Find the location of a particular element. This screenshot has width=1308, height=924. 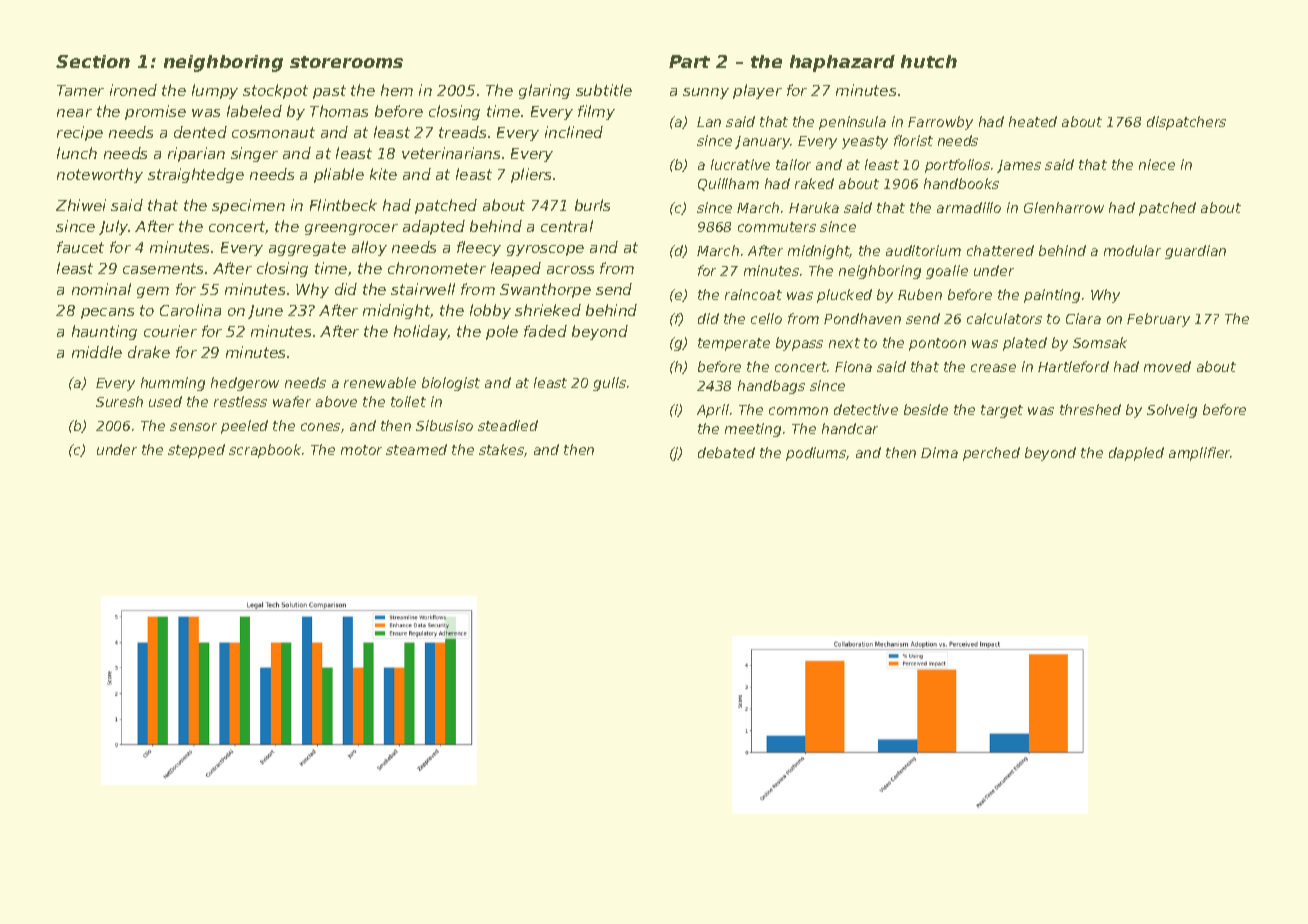

painting is located at coordinates (1052, 296).
